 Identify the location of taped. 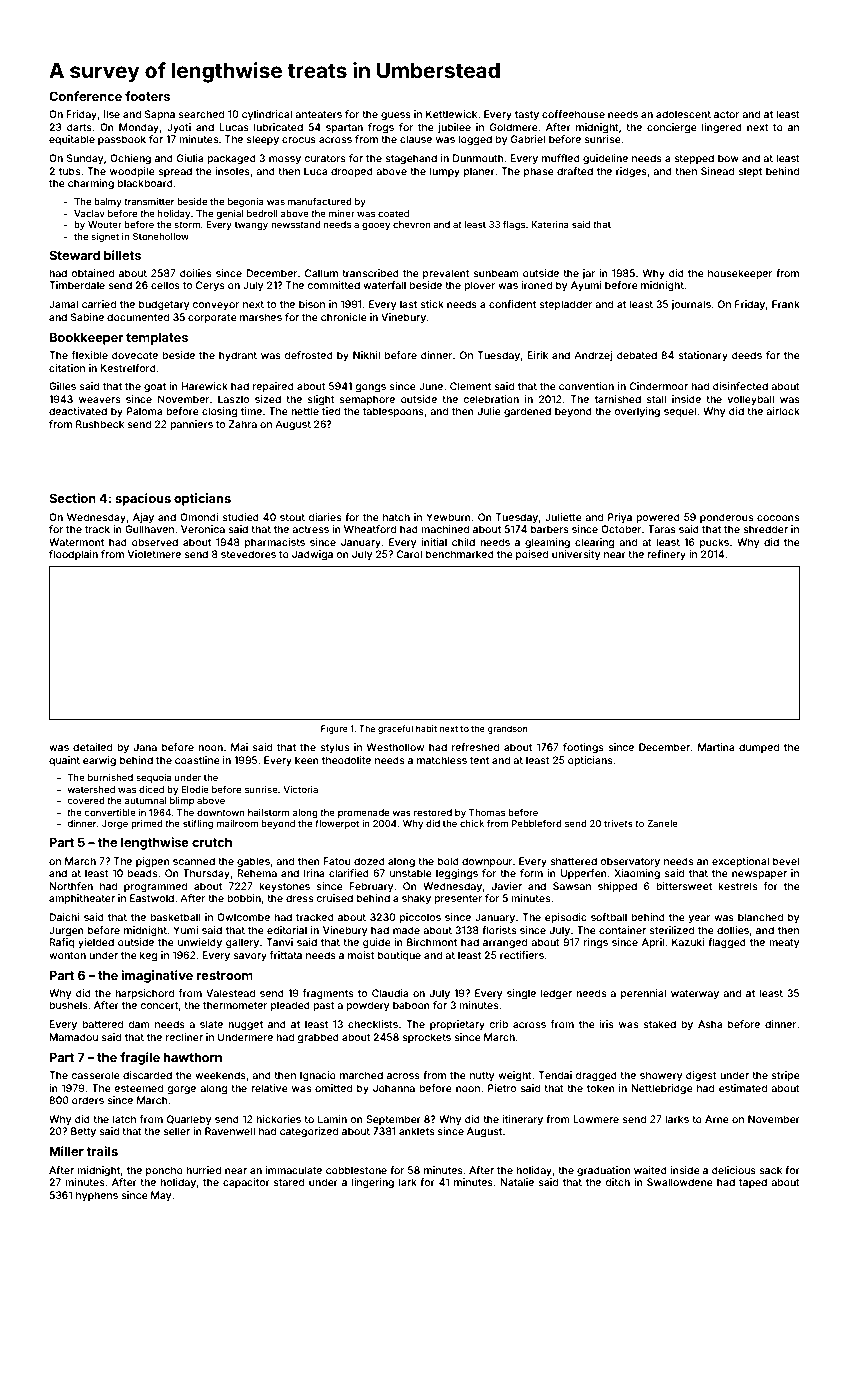
(753, 1183).
